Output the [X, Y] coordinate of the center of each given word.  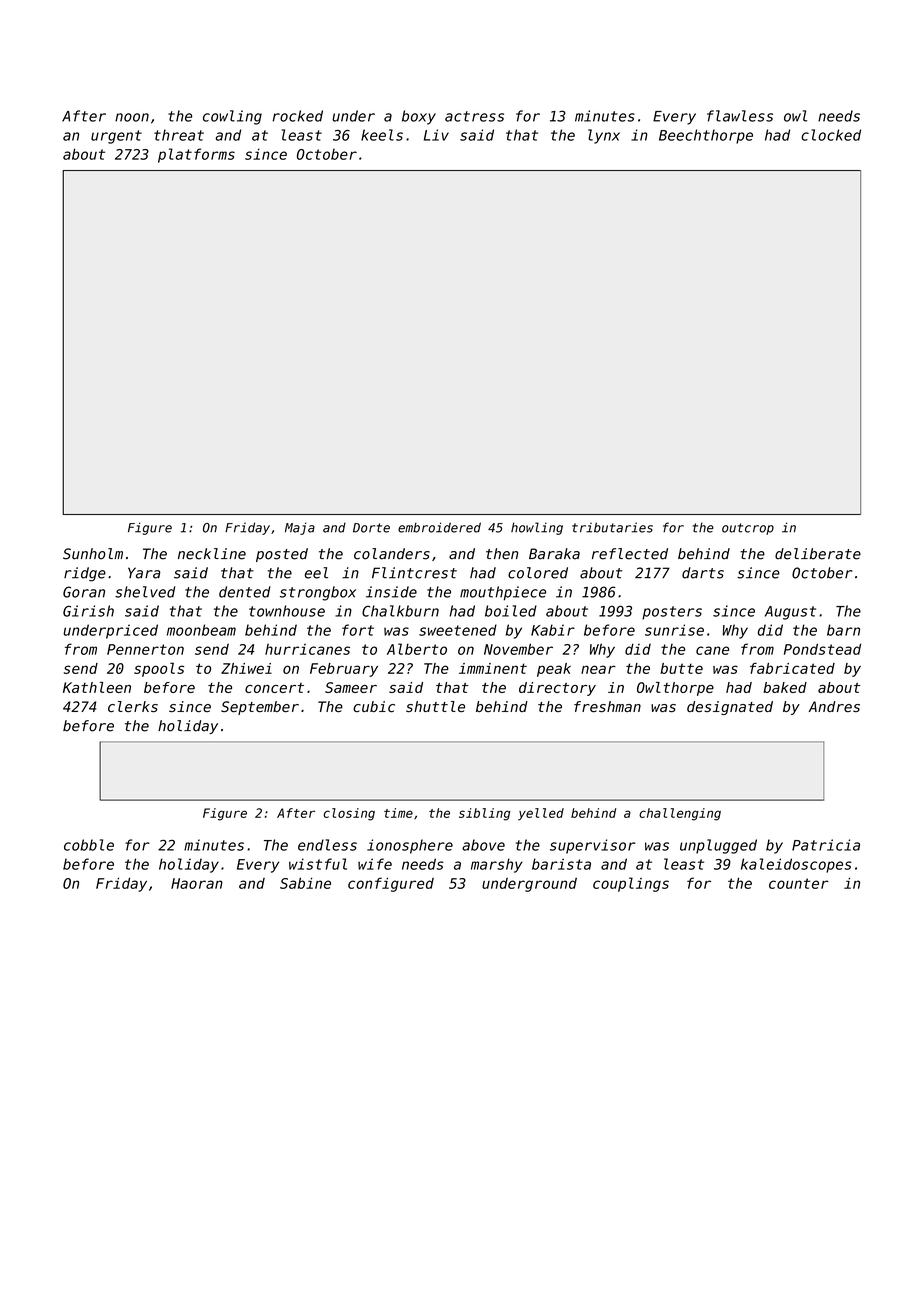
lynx [604, 136]
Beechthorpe [706, 136]
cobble [89, 845]
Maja [300, 528]
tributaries [612, 527]
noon [132, 117]
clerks [133, 707]
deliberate [818, 554]
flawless [740, 116]
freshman [607, 707]
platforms [196, 155]
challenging [680, 814]
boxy [419, 117]
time [398, 813]
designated [730, 708]
